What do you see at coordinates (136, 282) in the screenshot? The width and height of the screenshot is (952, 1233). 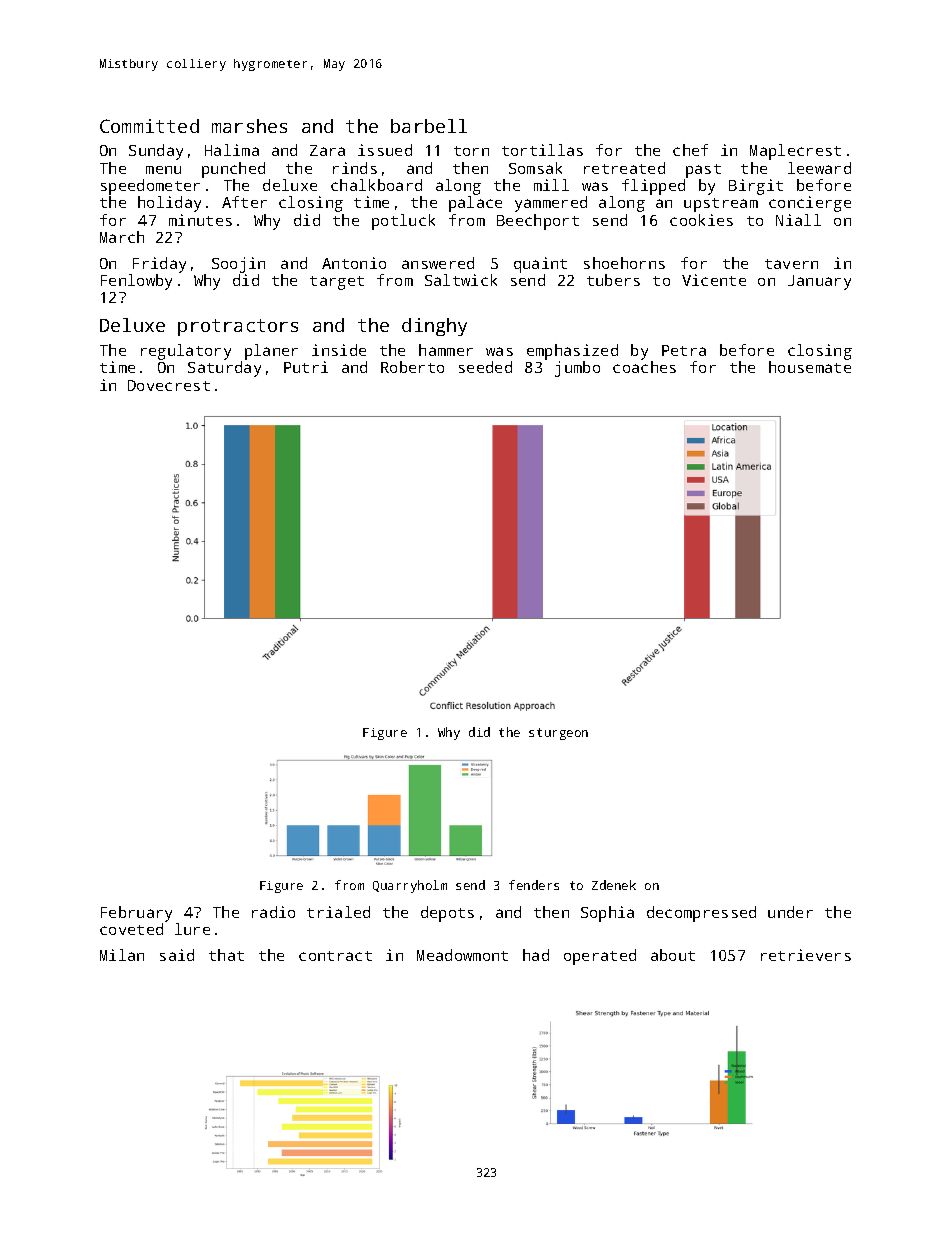 I see `Fenlowby` at bounding box center [136, 282].
